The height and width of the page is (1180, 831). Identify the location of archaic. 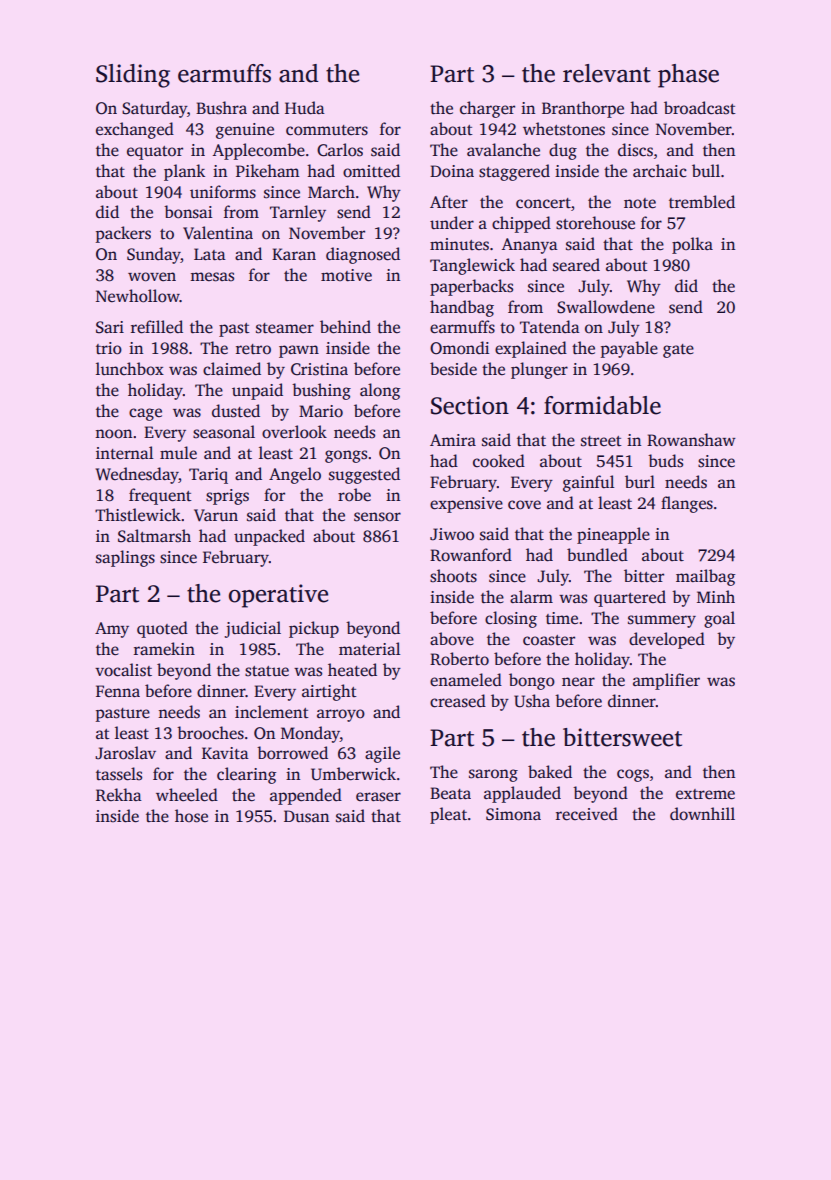
(660, 171).
